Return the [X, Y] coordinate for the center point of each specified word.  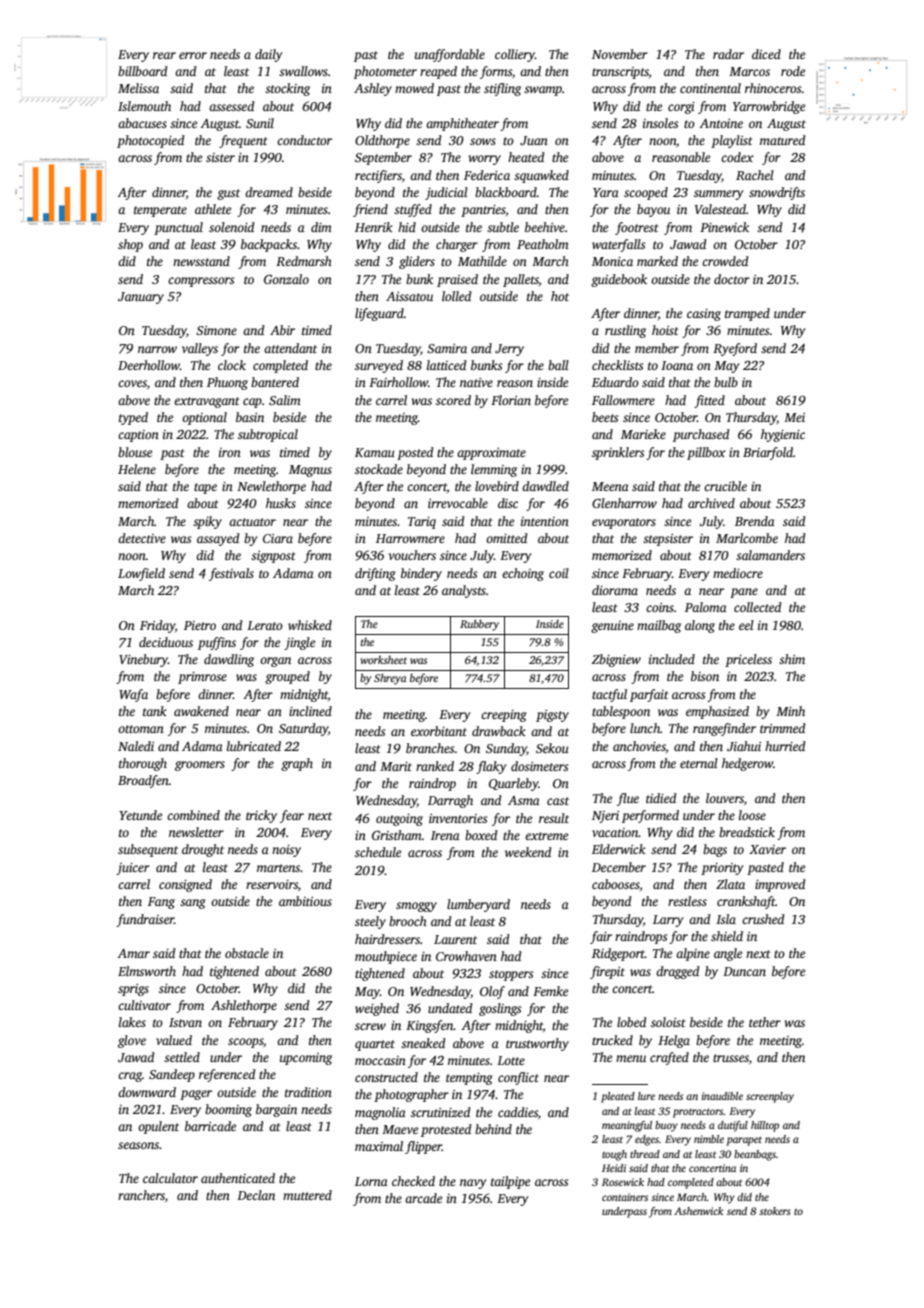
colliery [515, 55]
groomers [200, 766]
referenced [227, 1075]
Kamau [375, 452]
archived [711, 503]
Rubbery [479, 625]
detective [142, 538]
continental [710, 88]
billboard [143, 71]
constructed [386, 1077]
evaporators [624, 523]
